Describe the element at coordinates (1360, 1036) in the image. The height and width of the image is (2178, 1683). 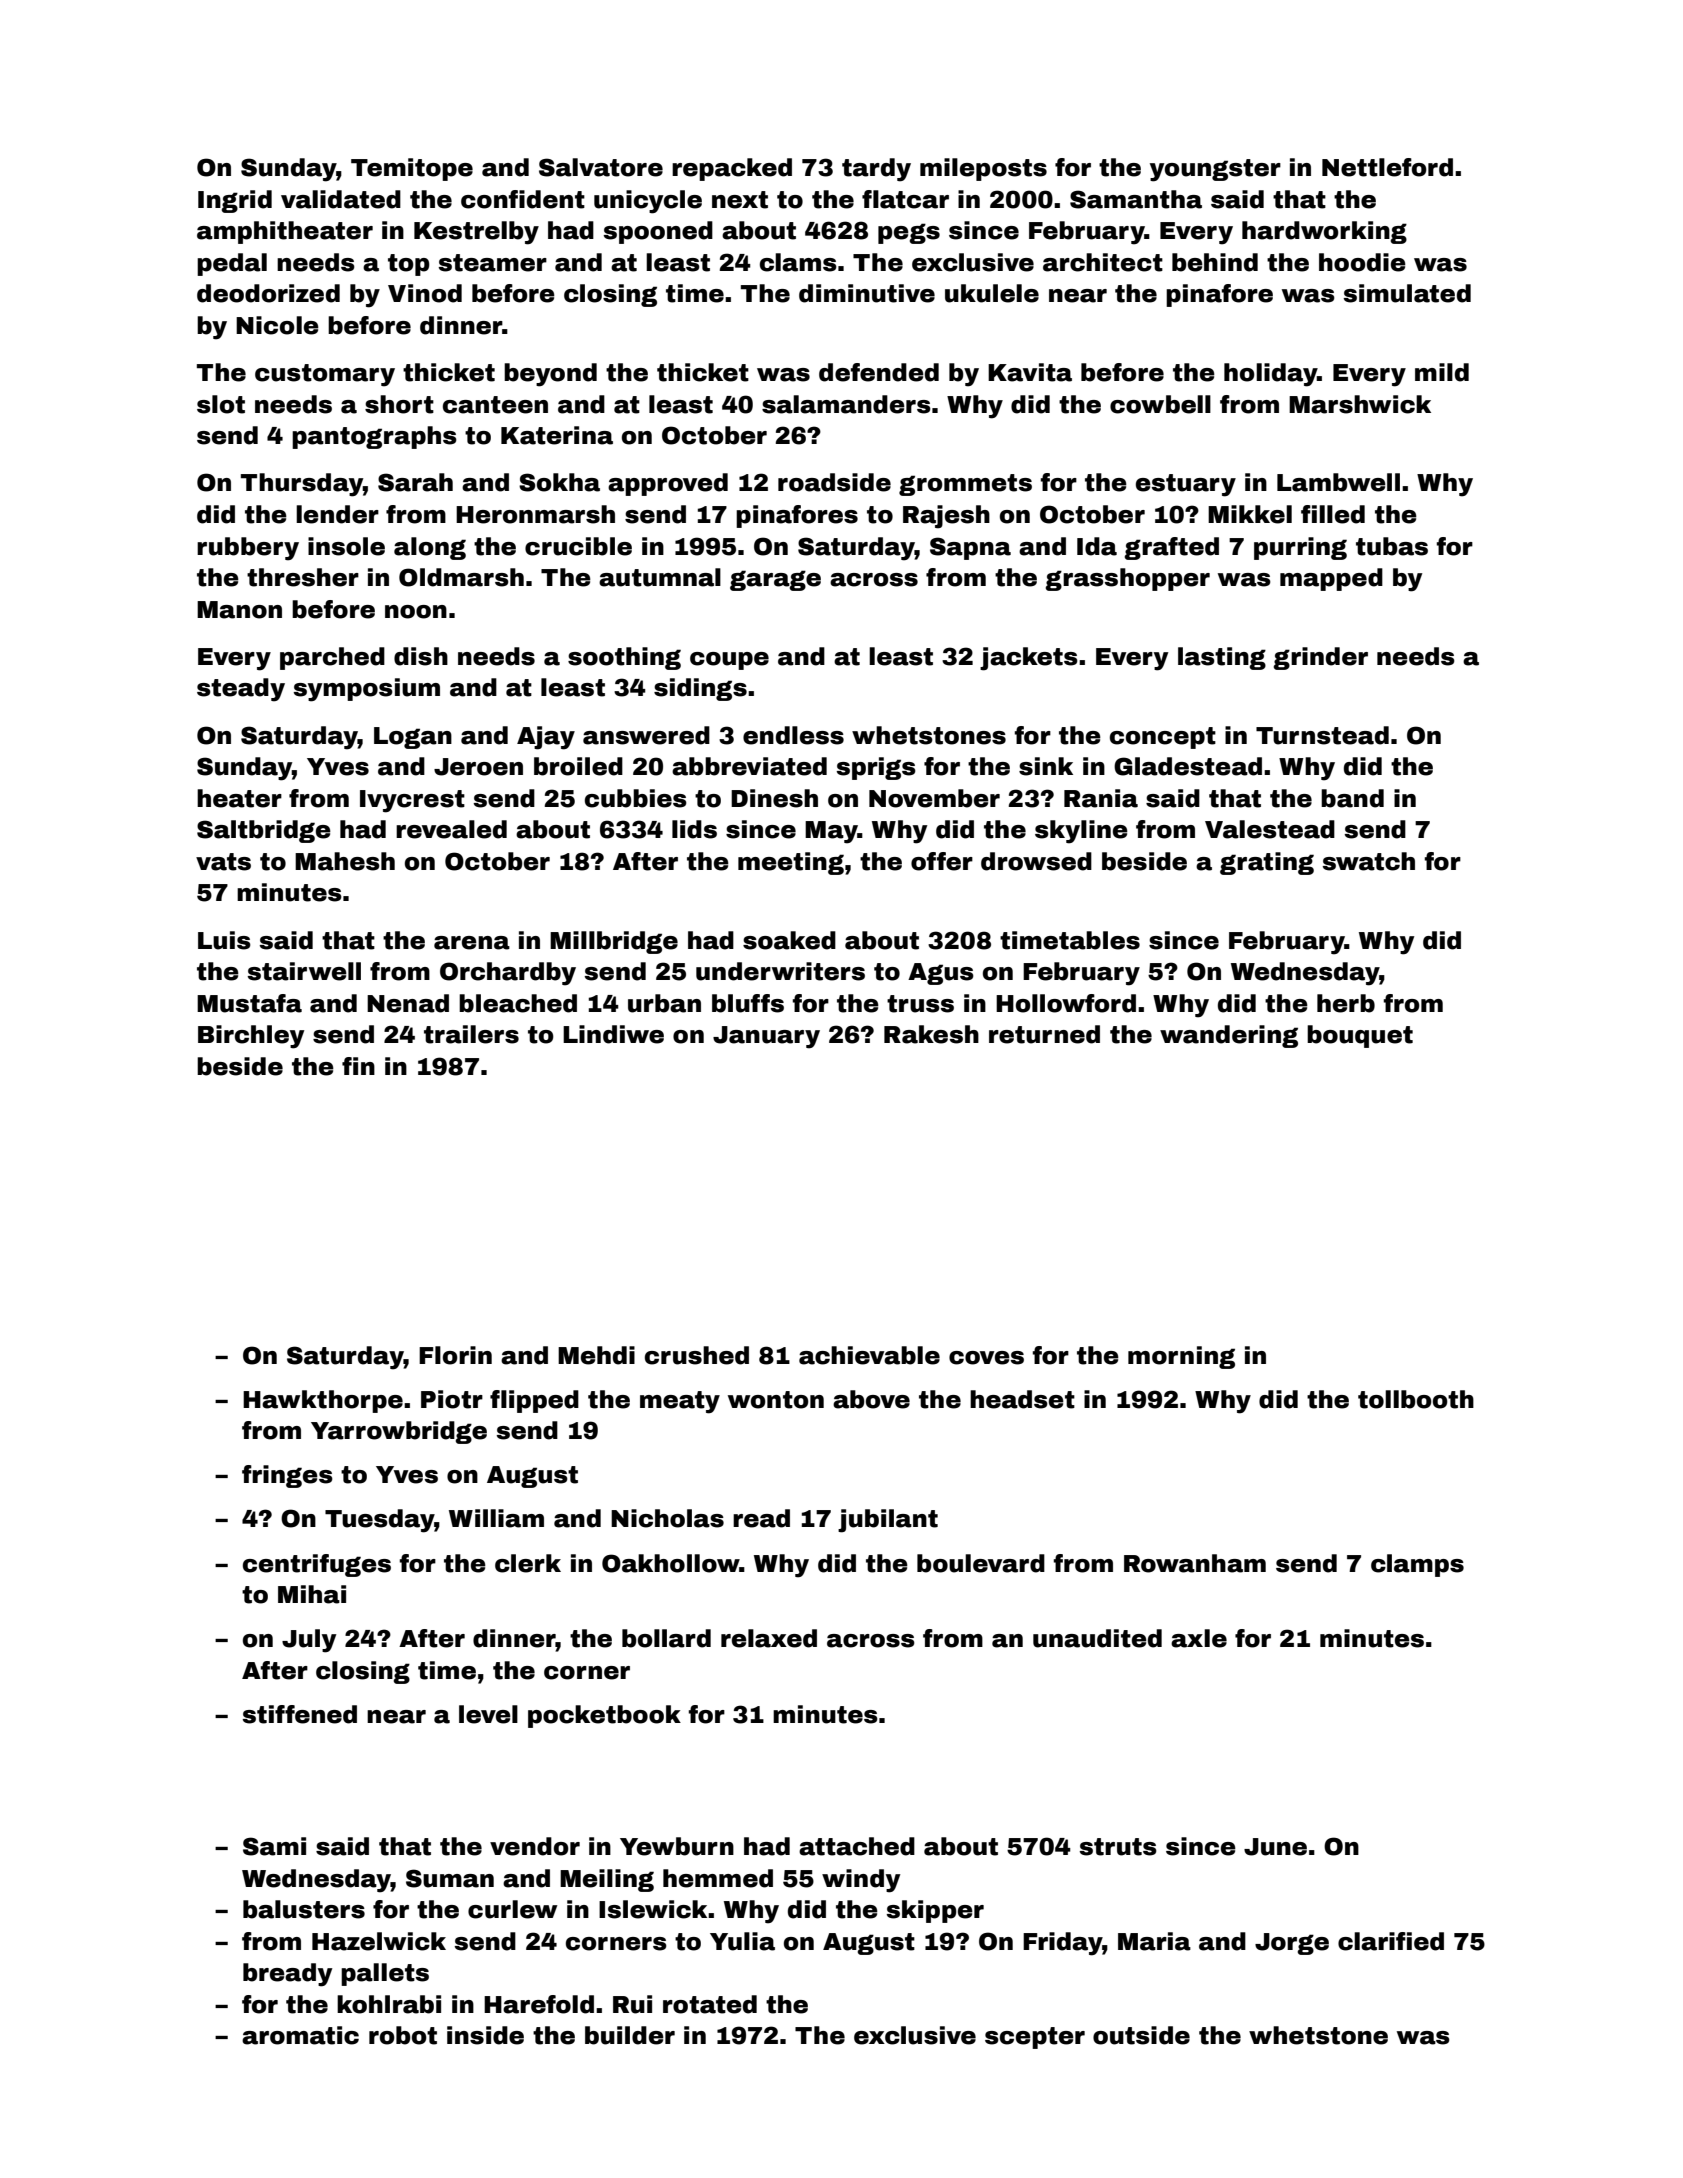
I see `bouquet` at that location.
